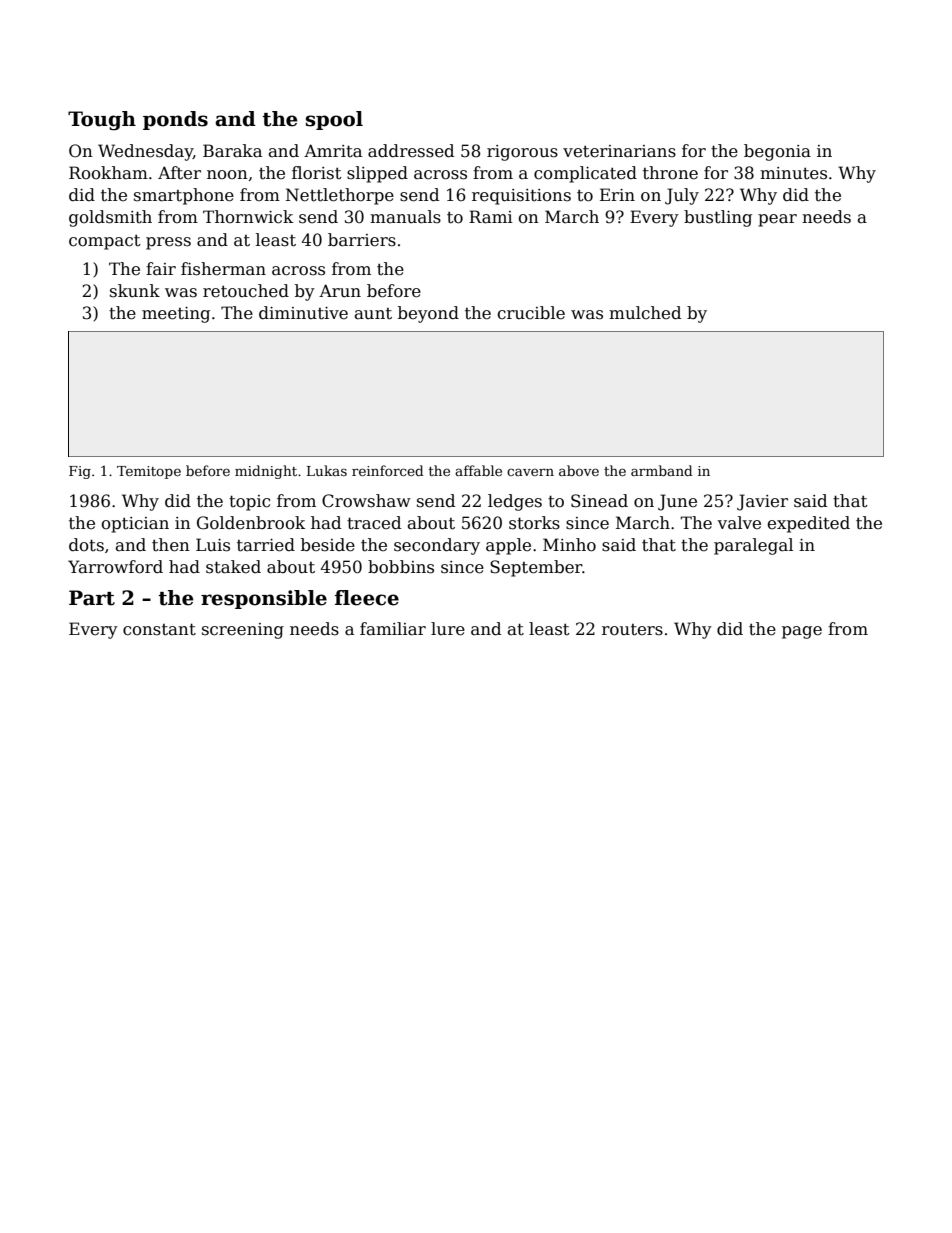 The width and height of the document is (952, 1233). Describe the element at coordinates (428, 314) in the document. I see `beyond` at that location.
